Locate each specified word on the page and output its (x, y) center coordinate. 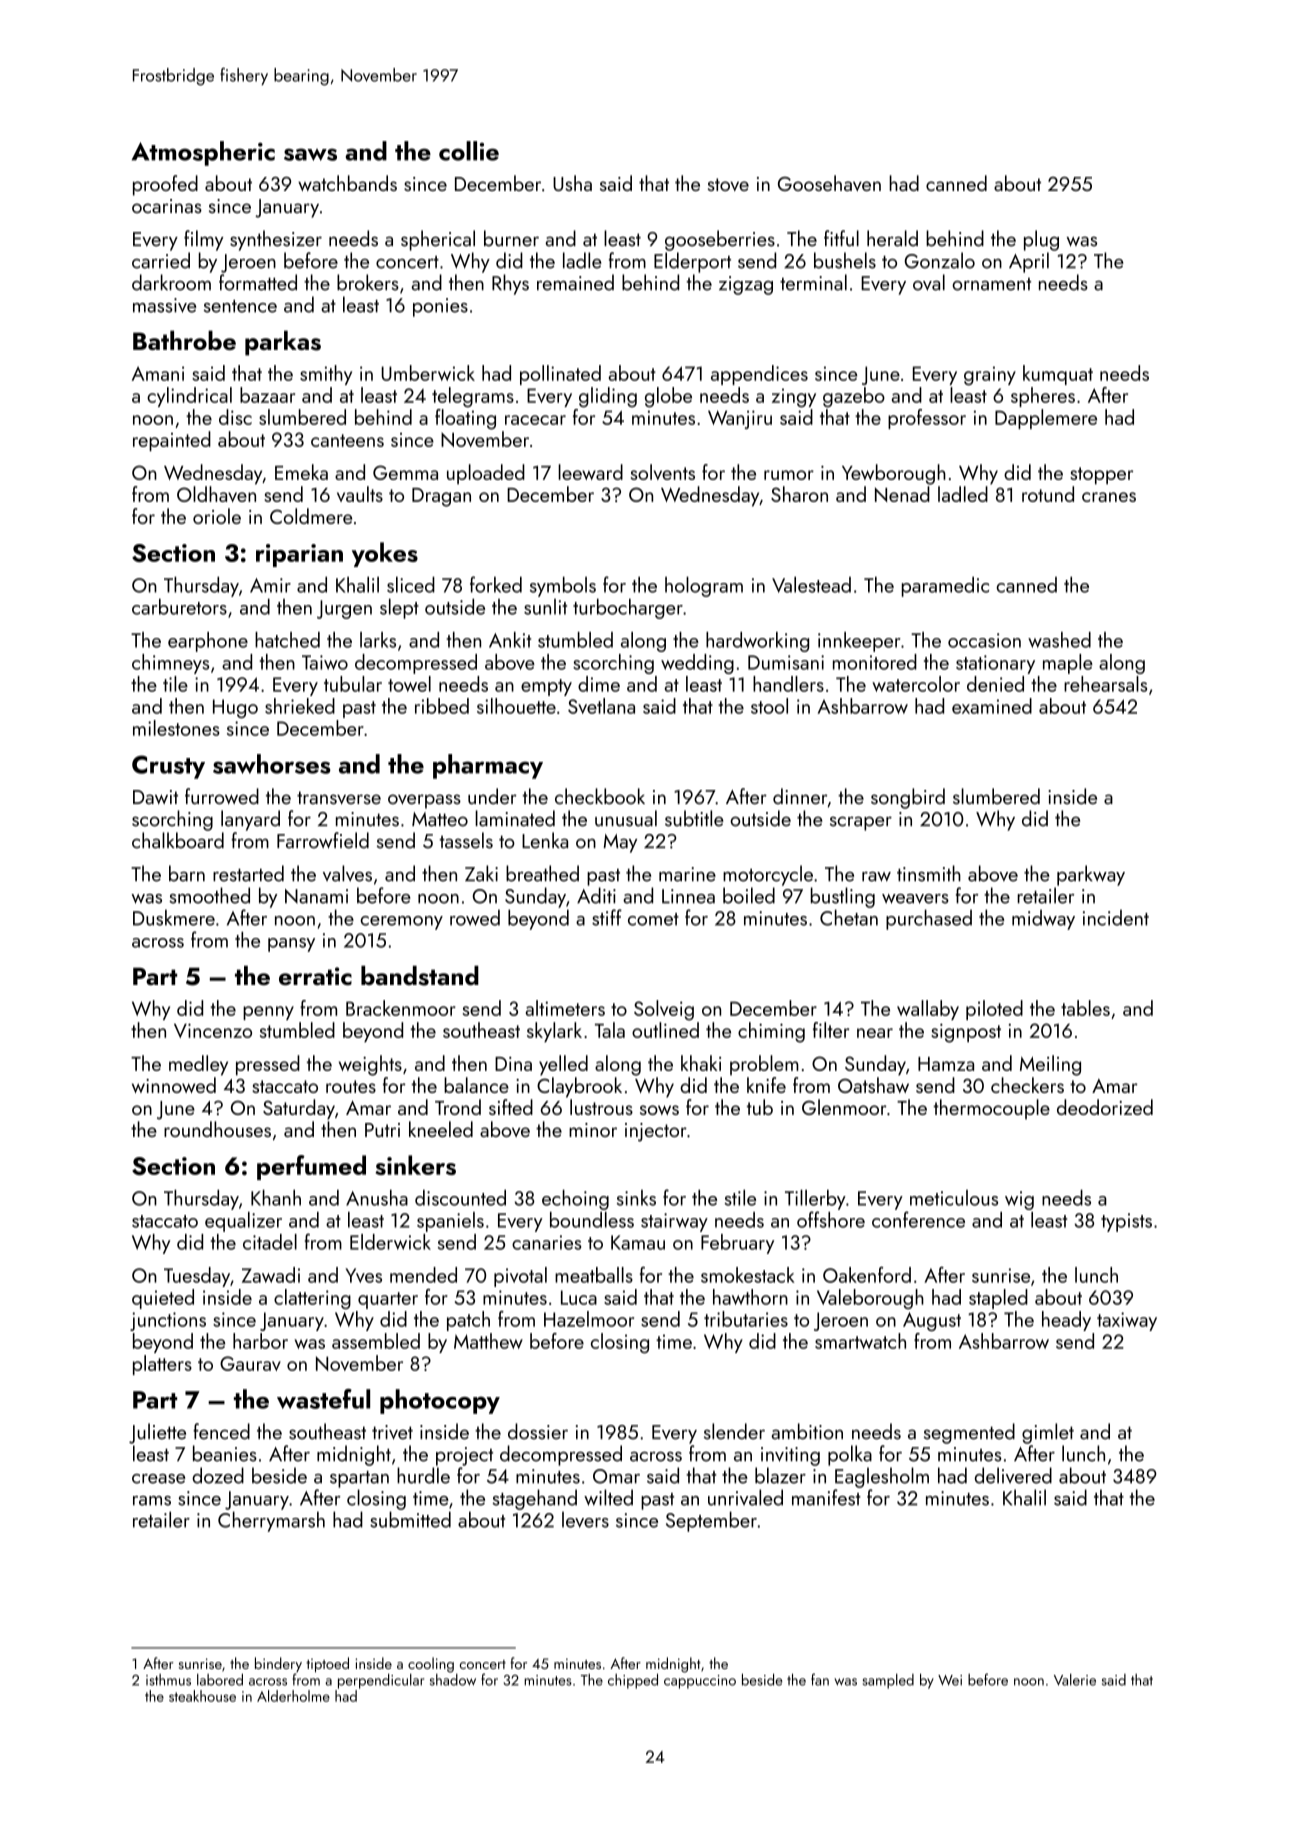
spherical (438, 240)
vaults (360, 494)
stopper (1101, 476)
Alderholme (293, 1696)
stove (728, 184)
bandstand (420, 976)
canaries (546, 1242)
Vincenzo (213, 1030)
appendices (759, 375)
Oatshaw (873, 1085)
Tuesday (197, 1277)
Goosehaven (829, 183)
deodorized (1105, 1107)
